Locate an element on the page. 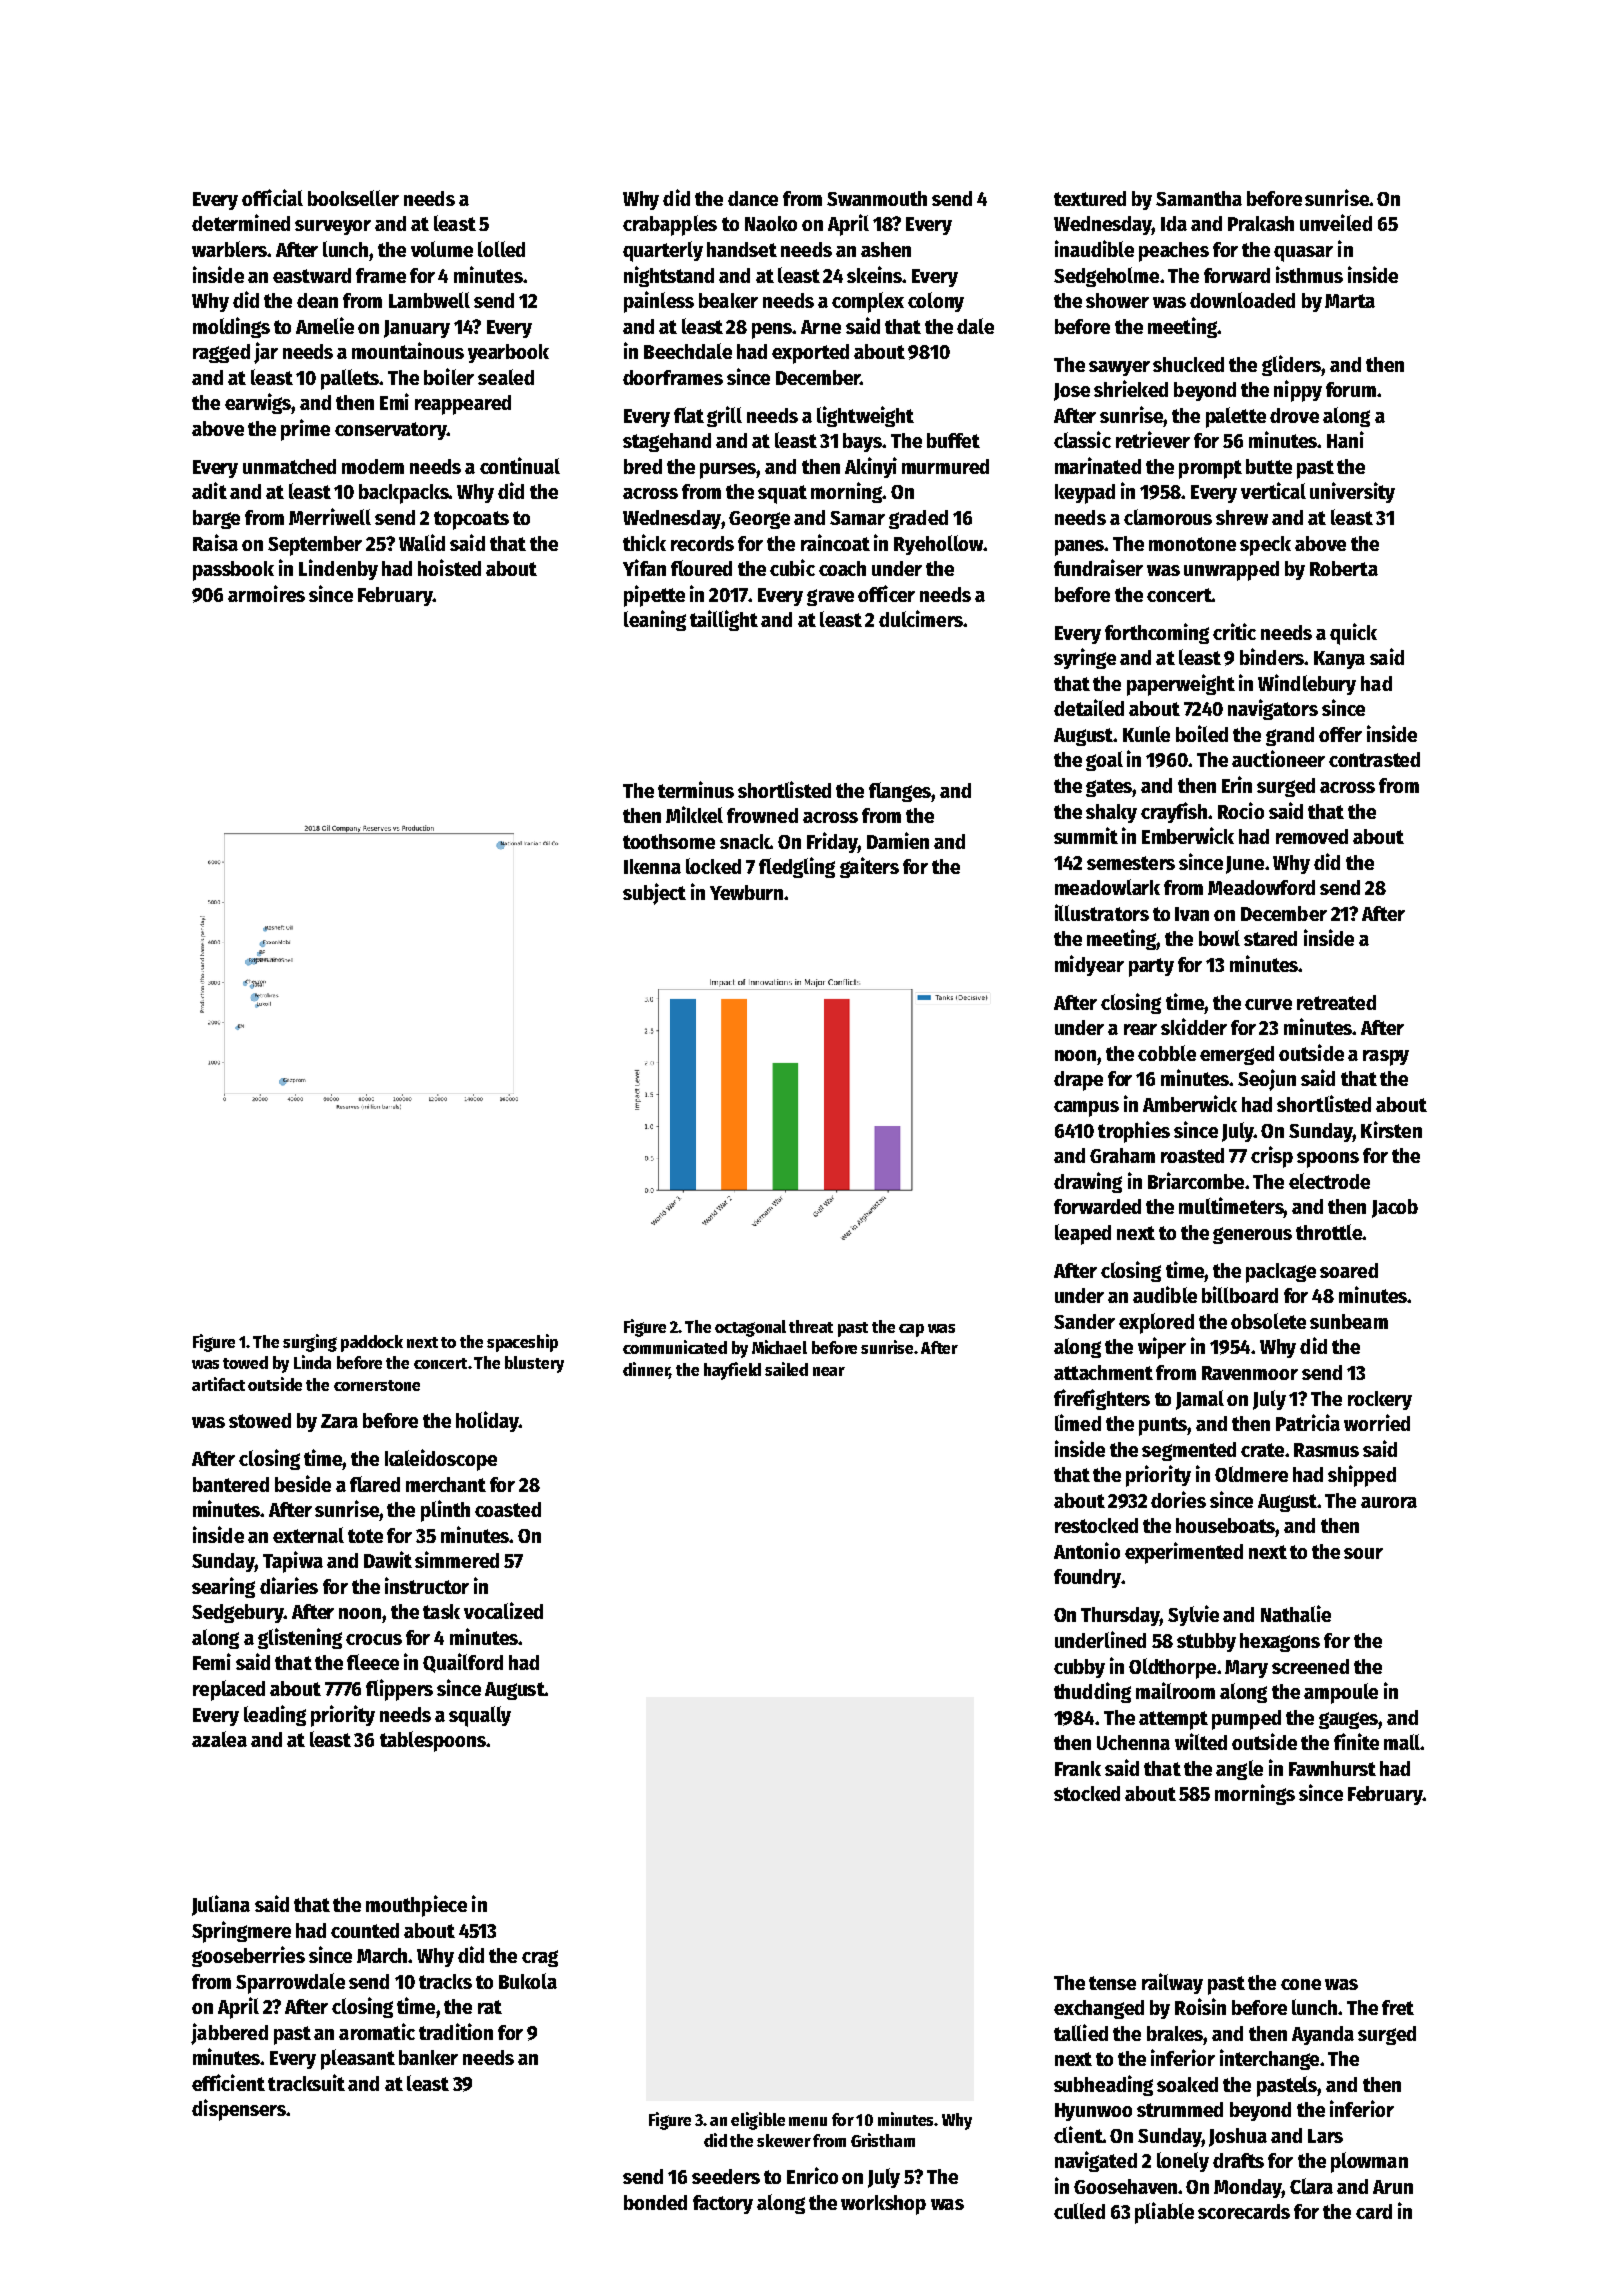 The height and width of the image is (2292, 1620). dulcimers is located at coordinates (921, 618).
